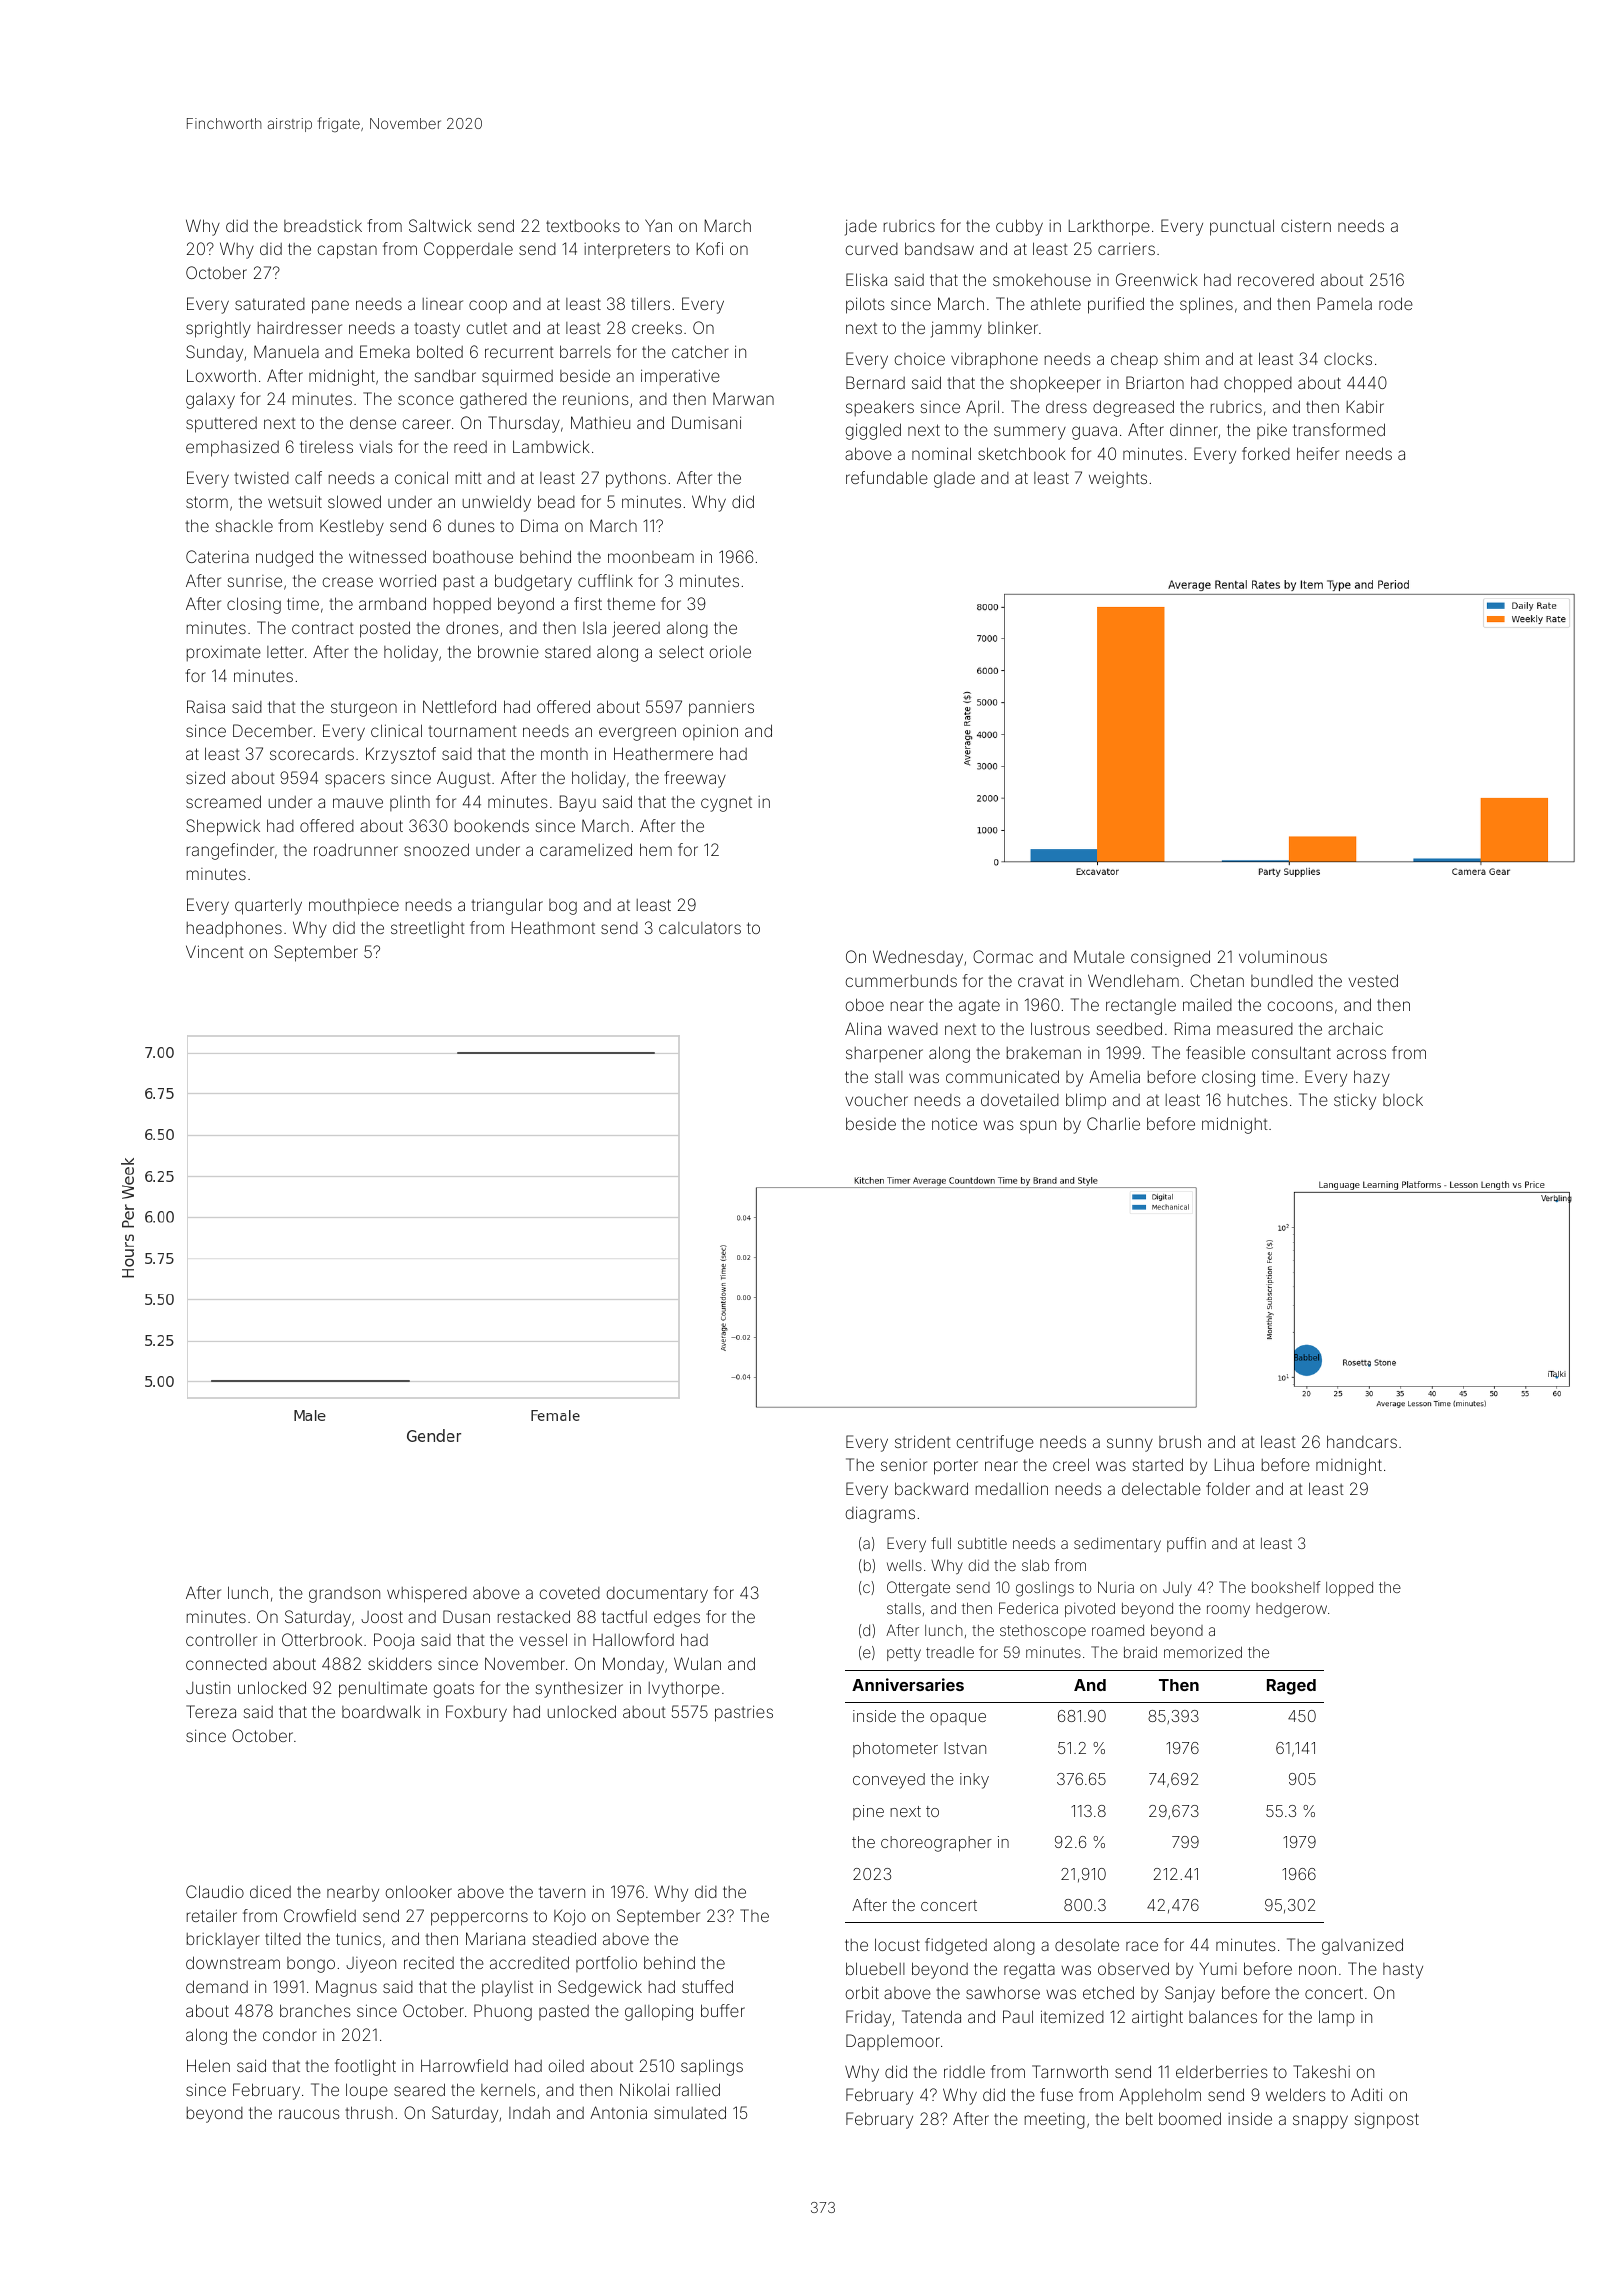  I want to click on raucous, so click(309, 2114).
